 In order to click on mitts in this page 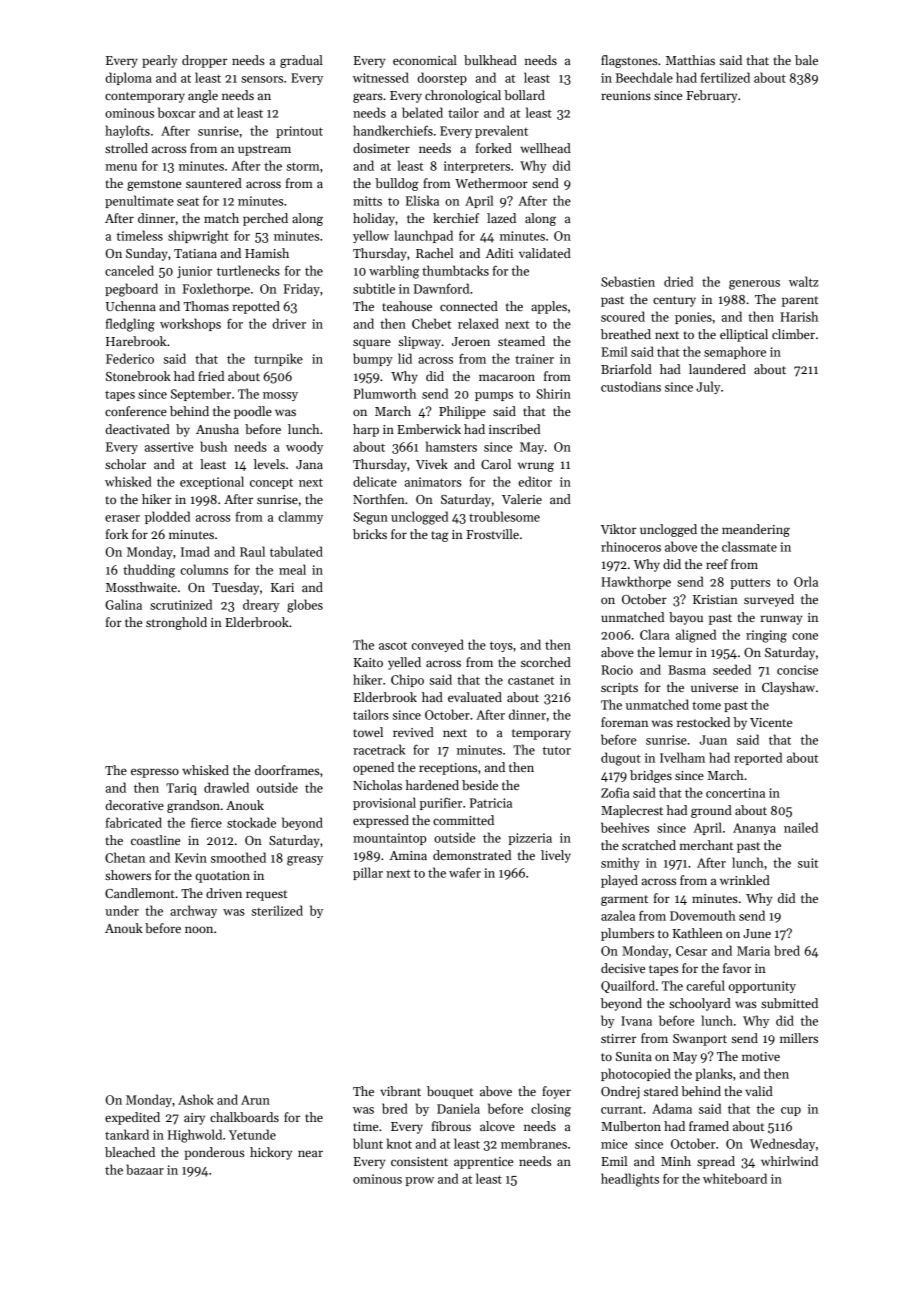, I will do `click(367, 201)`.
